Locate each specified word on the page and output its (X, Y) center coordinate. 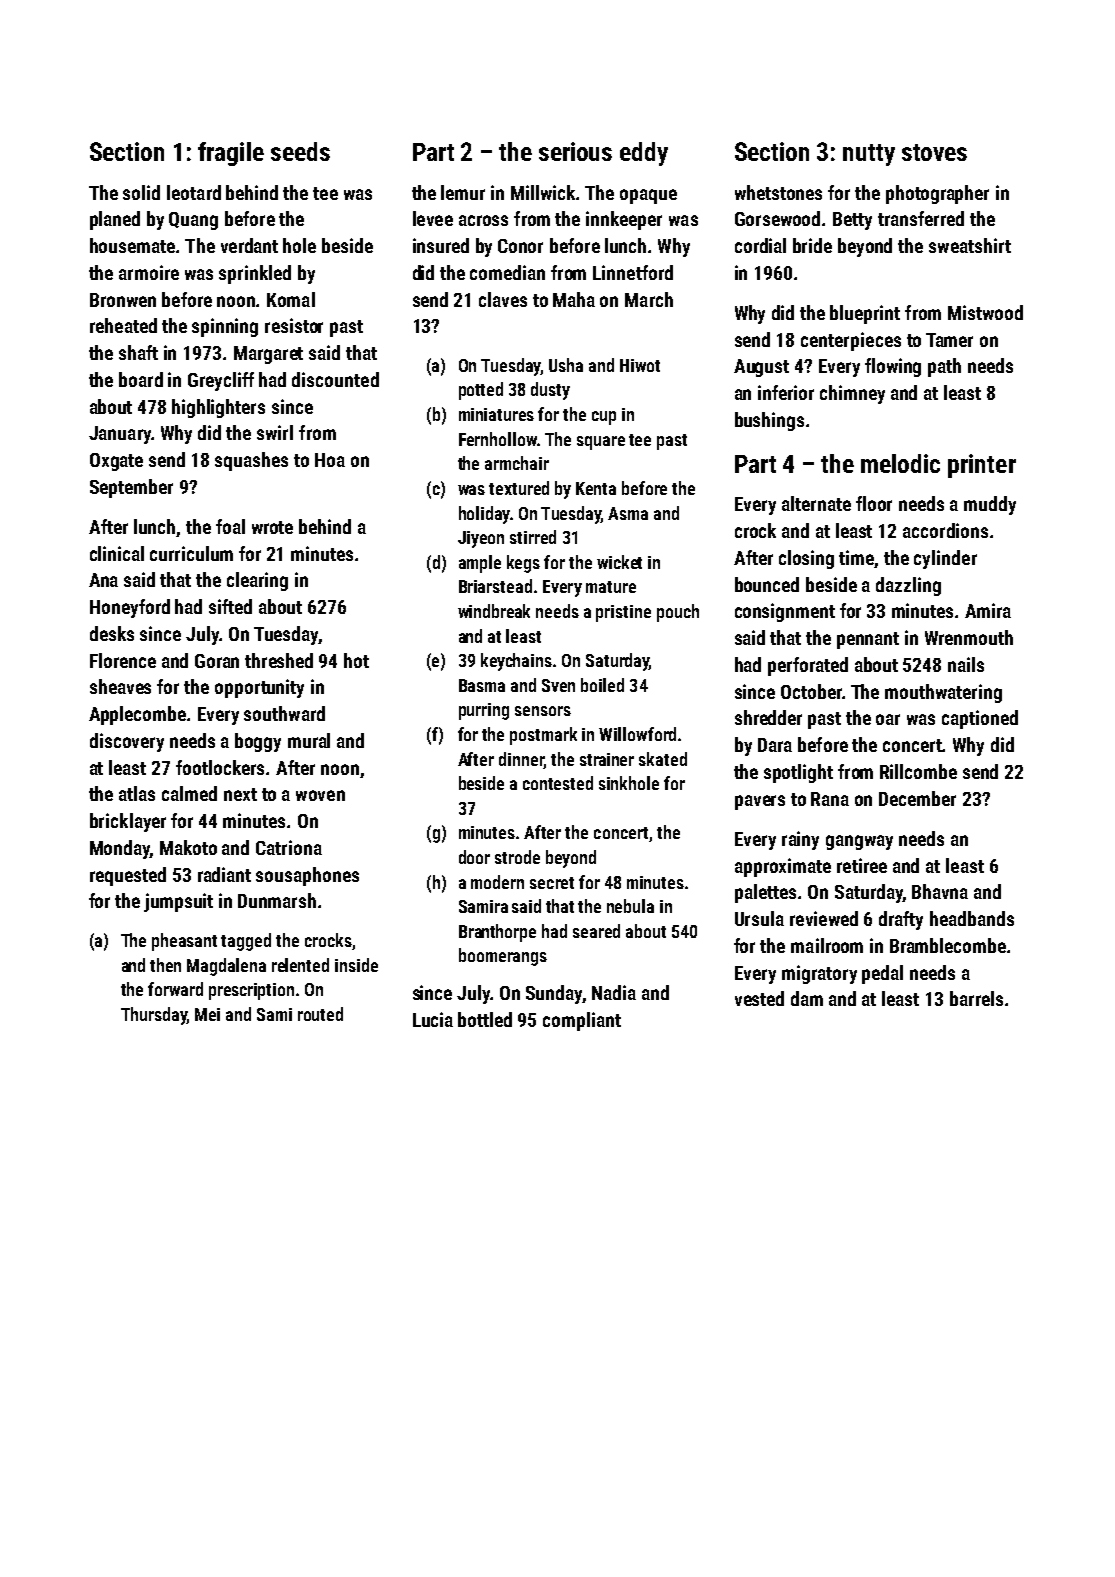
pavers (760, 802)
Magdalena (226, 967)
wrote (272, 527)
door (474, 857)
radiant (224, 874)
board (141, 379)
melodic (900, 463)
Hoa (330, 460)
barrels (976, 998)
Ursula (759, 918)
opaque (648, 196)
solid (141, 192)
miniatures (496, 414)
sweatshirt (970, 245)
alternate (816, 503)
